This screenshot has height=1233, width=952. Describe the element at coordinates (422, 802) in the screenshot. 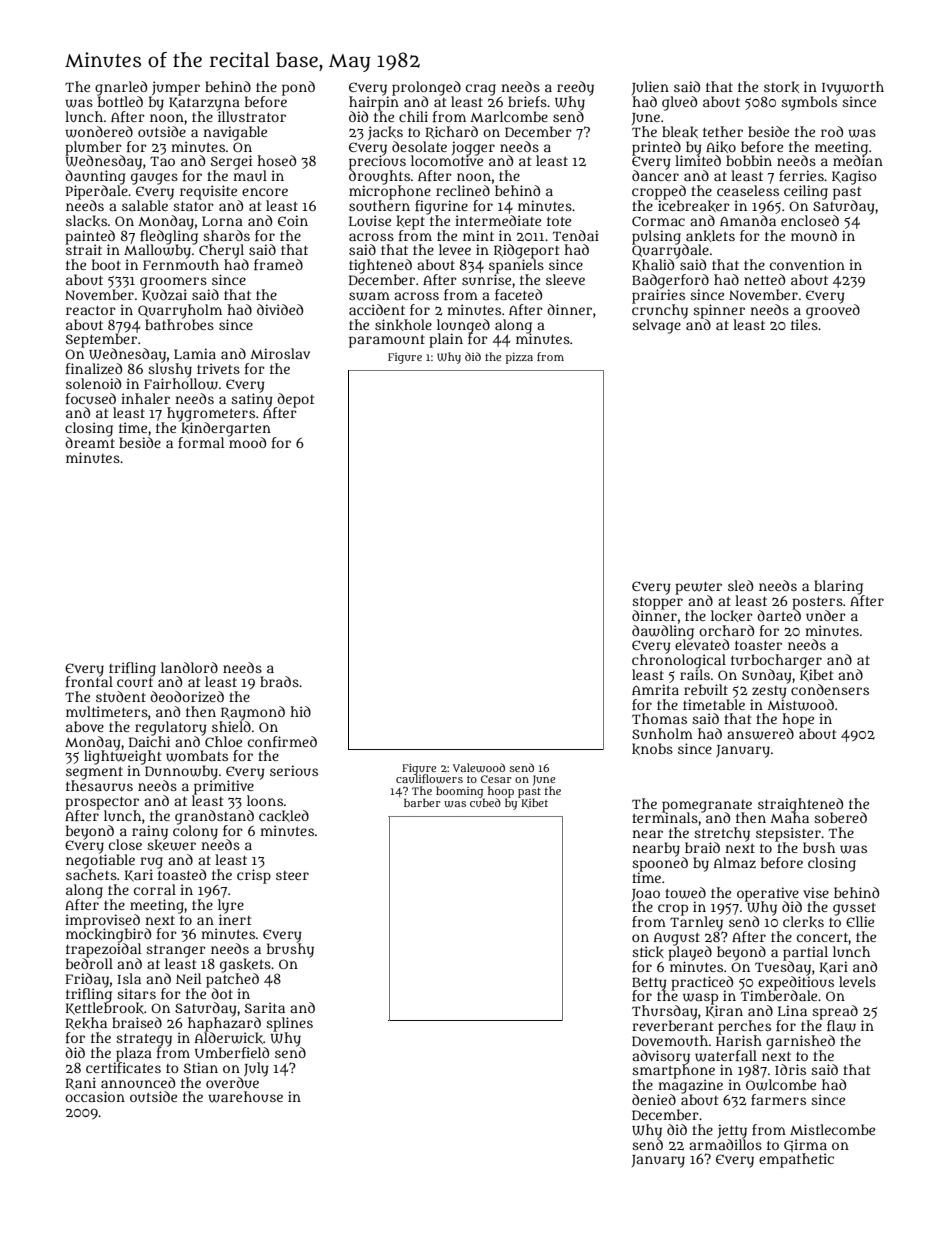

I see `barber` at that location.
